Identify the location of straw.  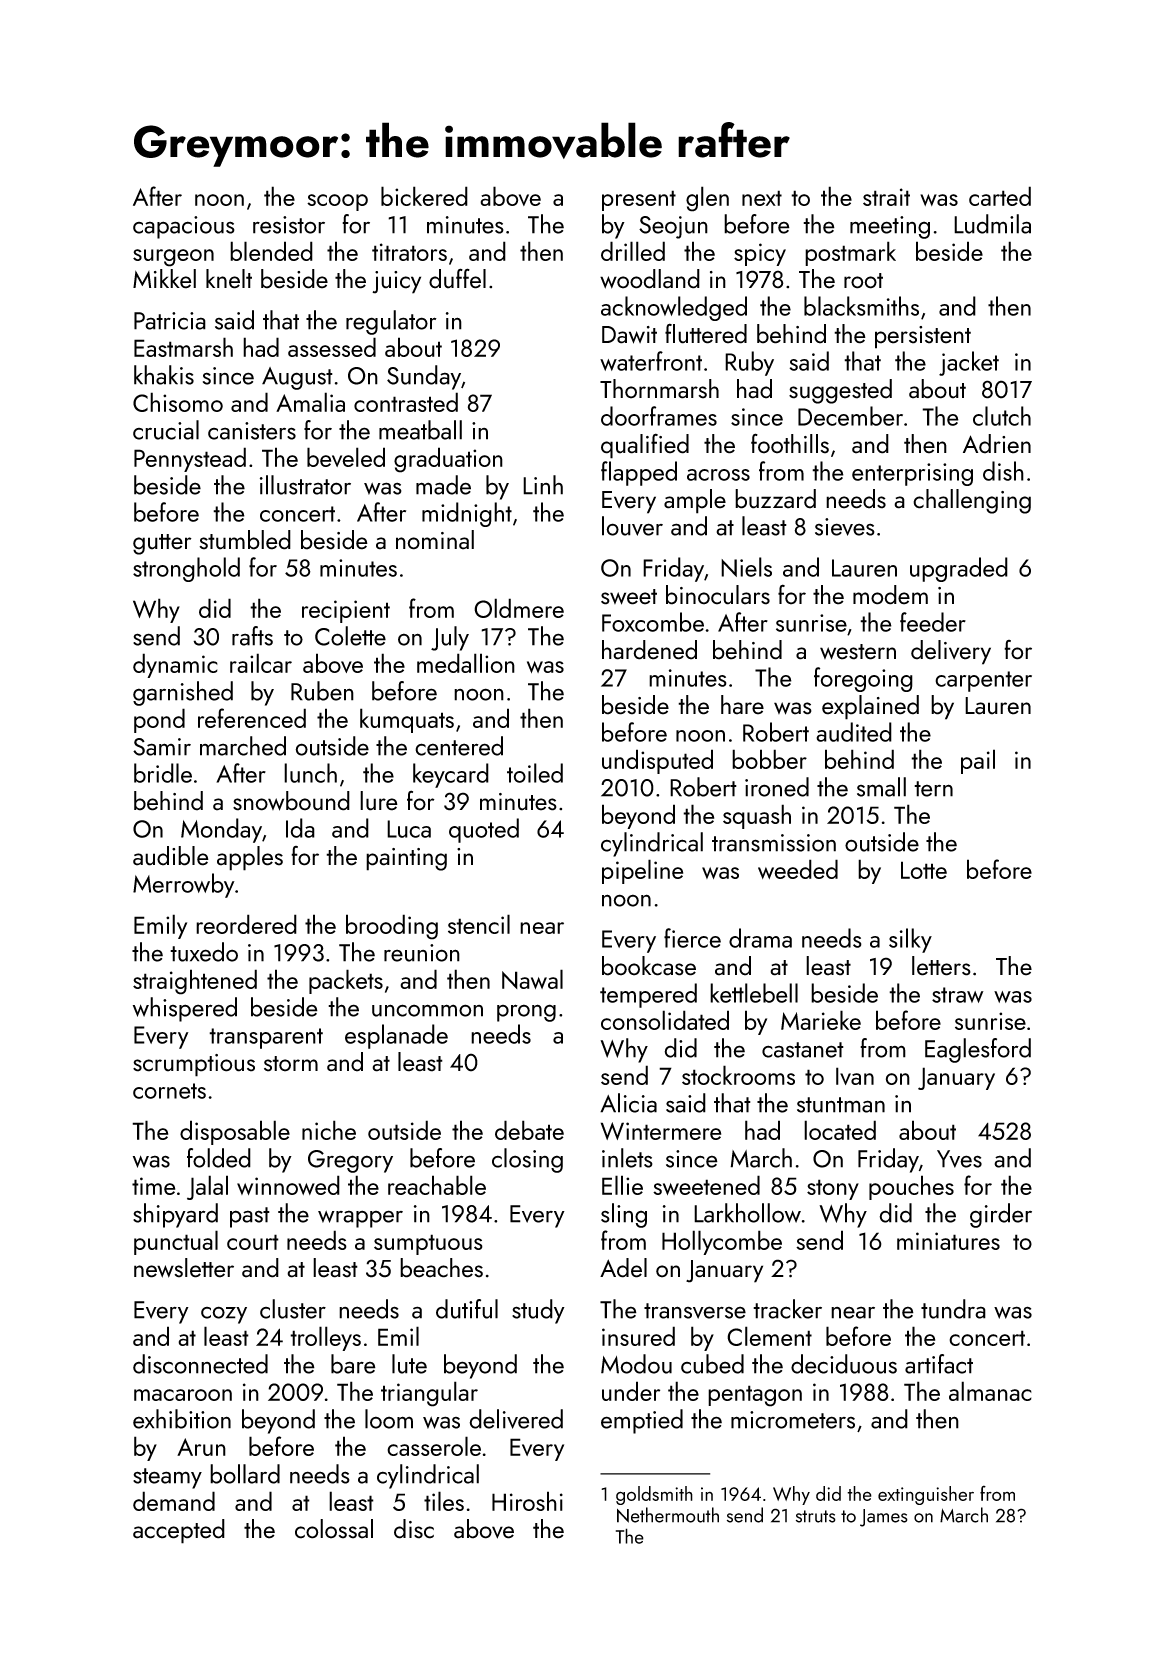
(958, 995).
